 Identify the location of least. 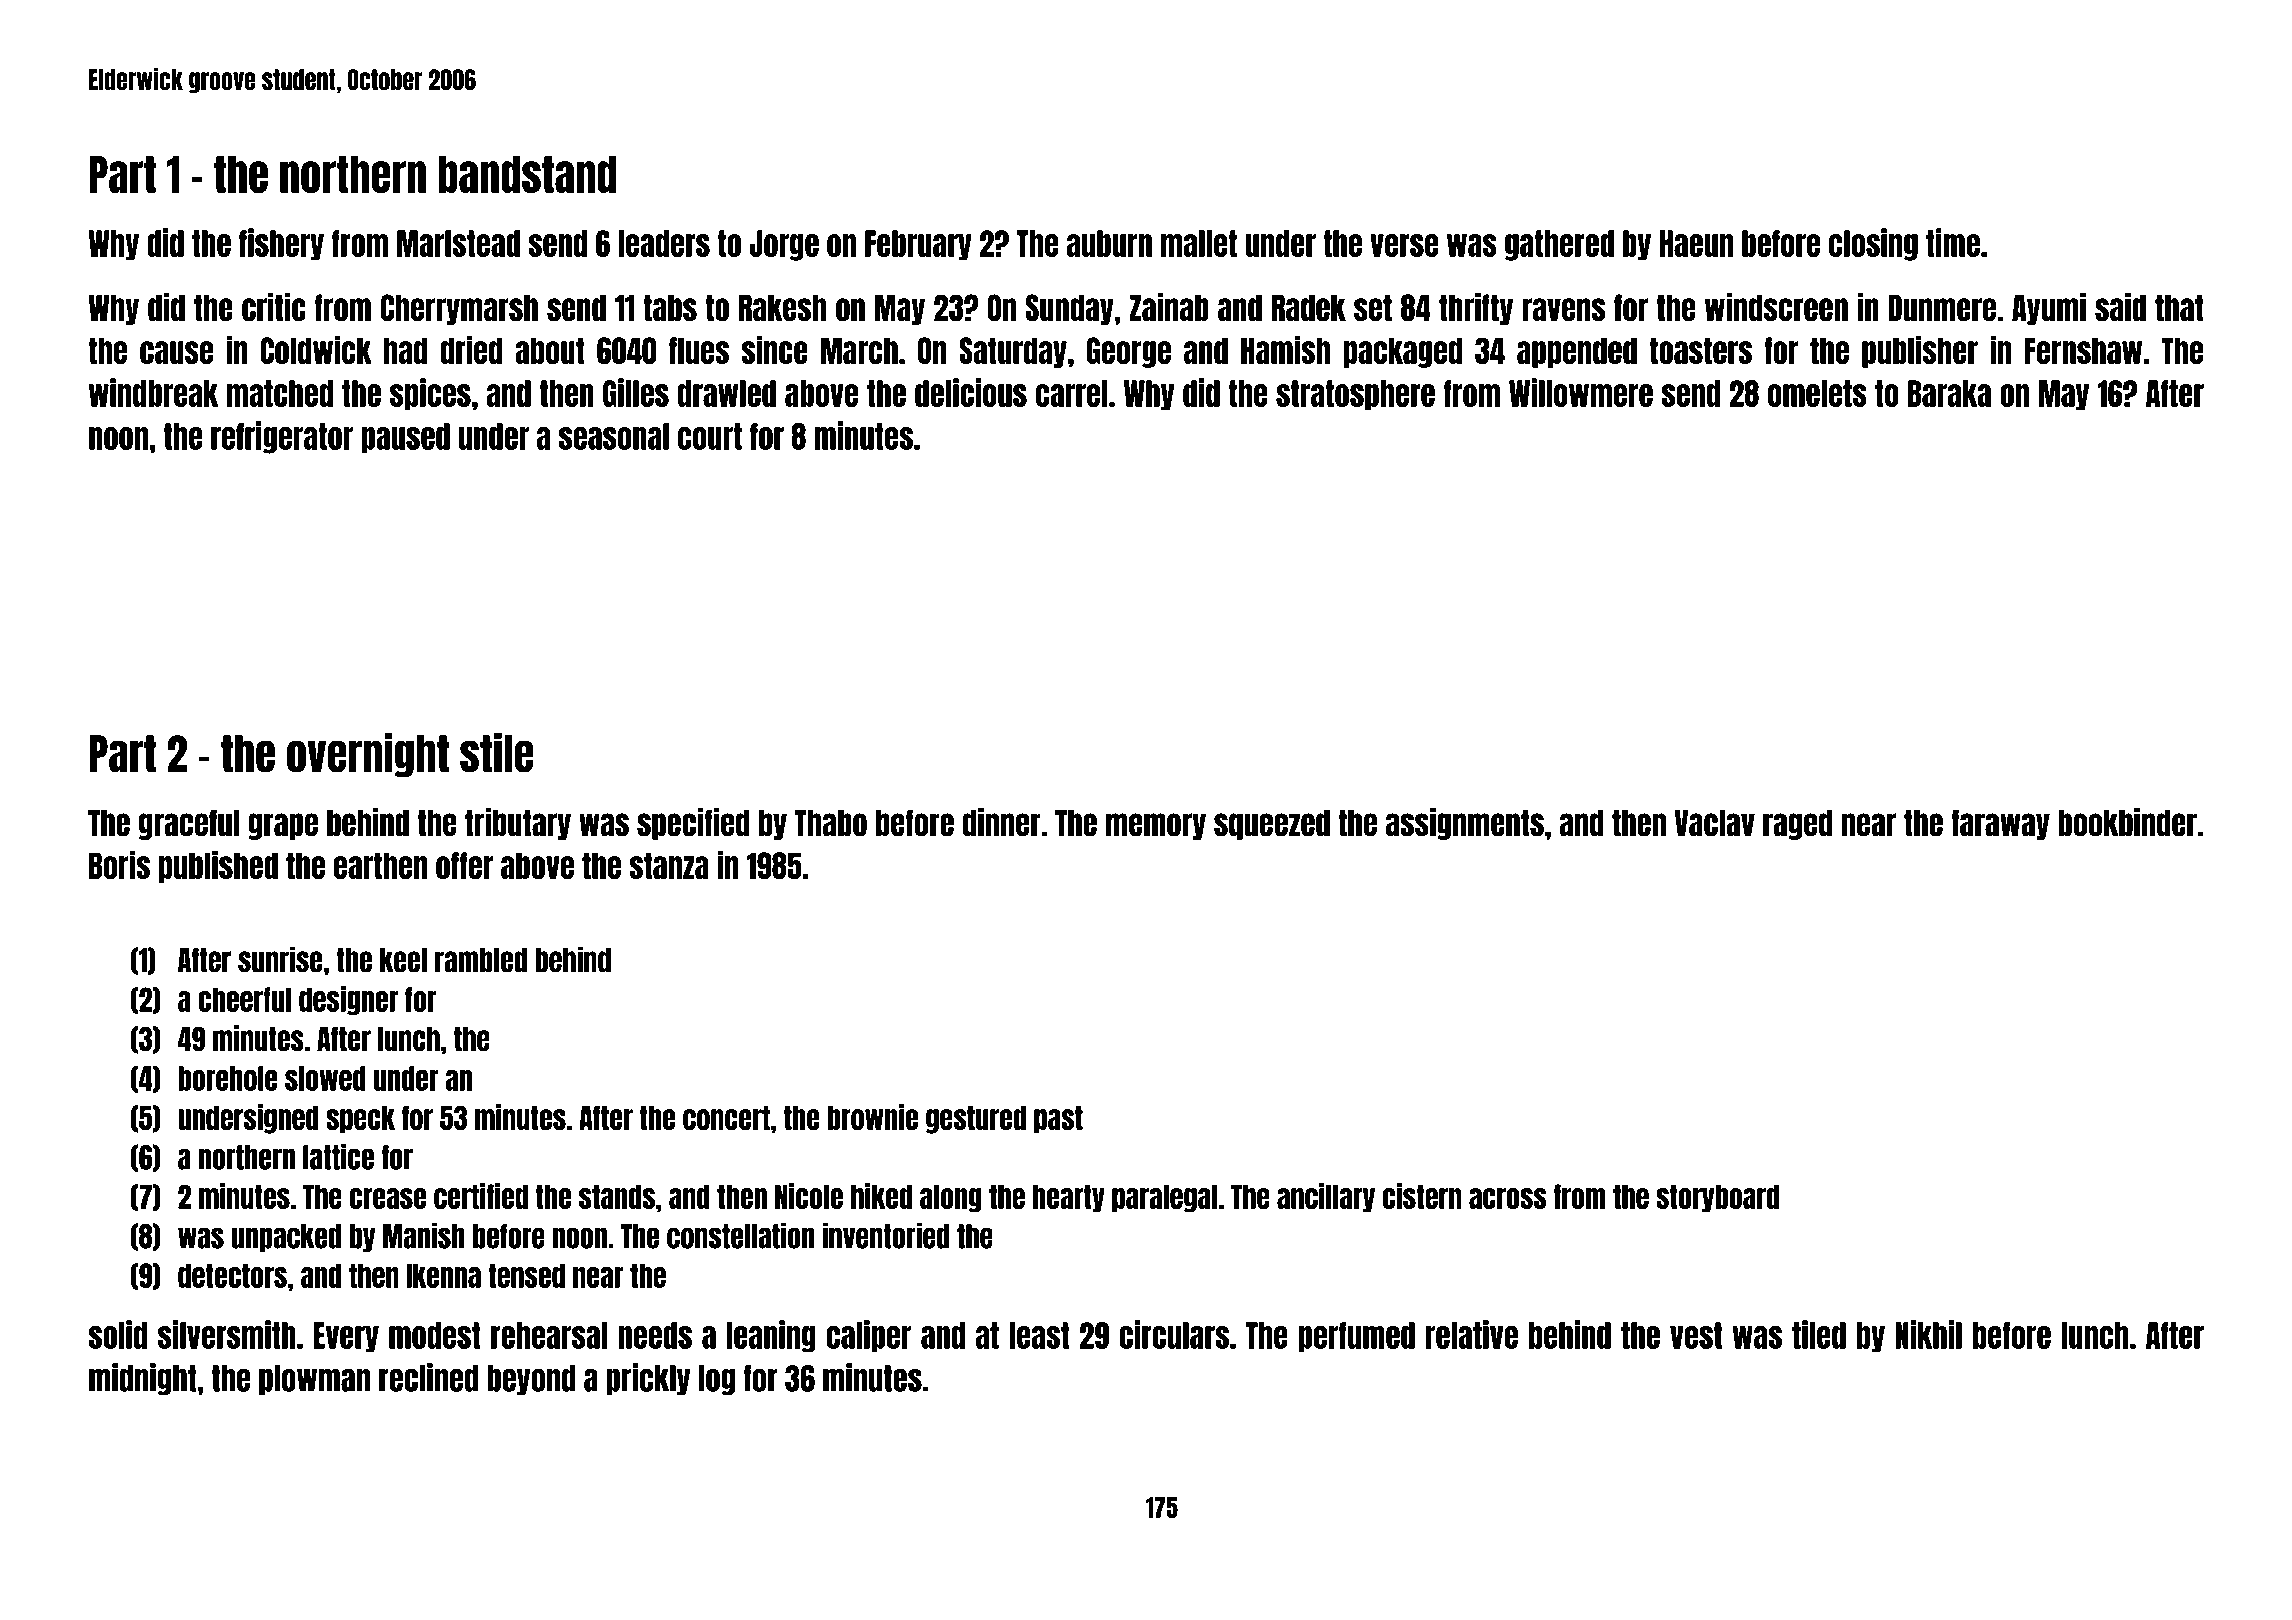
(1039, 1335).
